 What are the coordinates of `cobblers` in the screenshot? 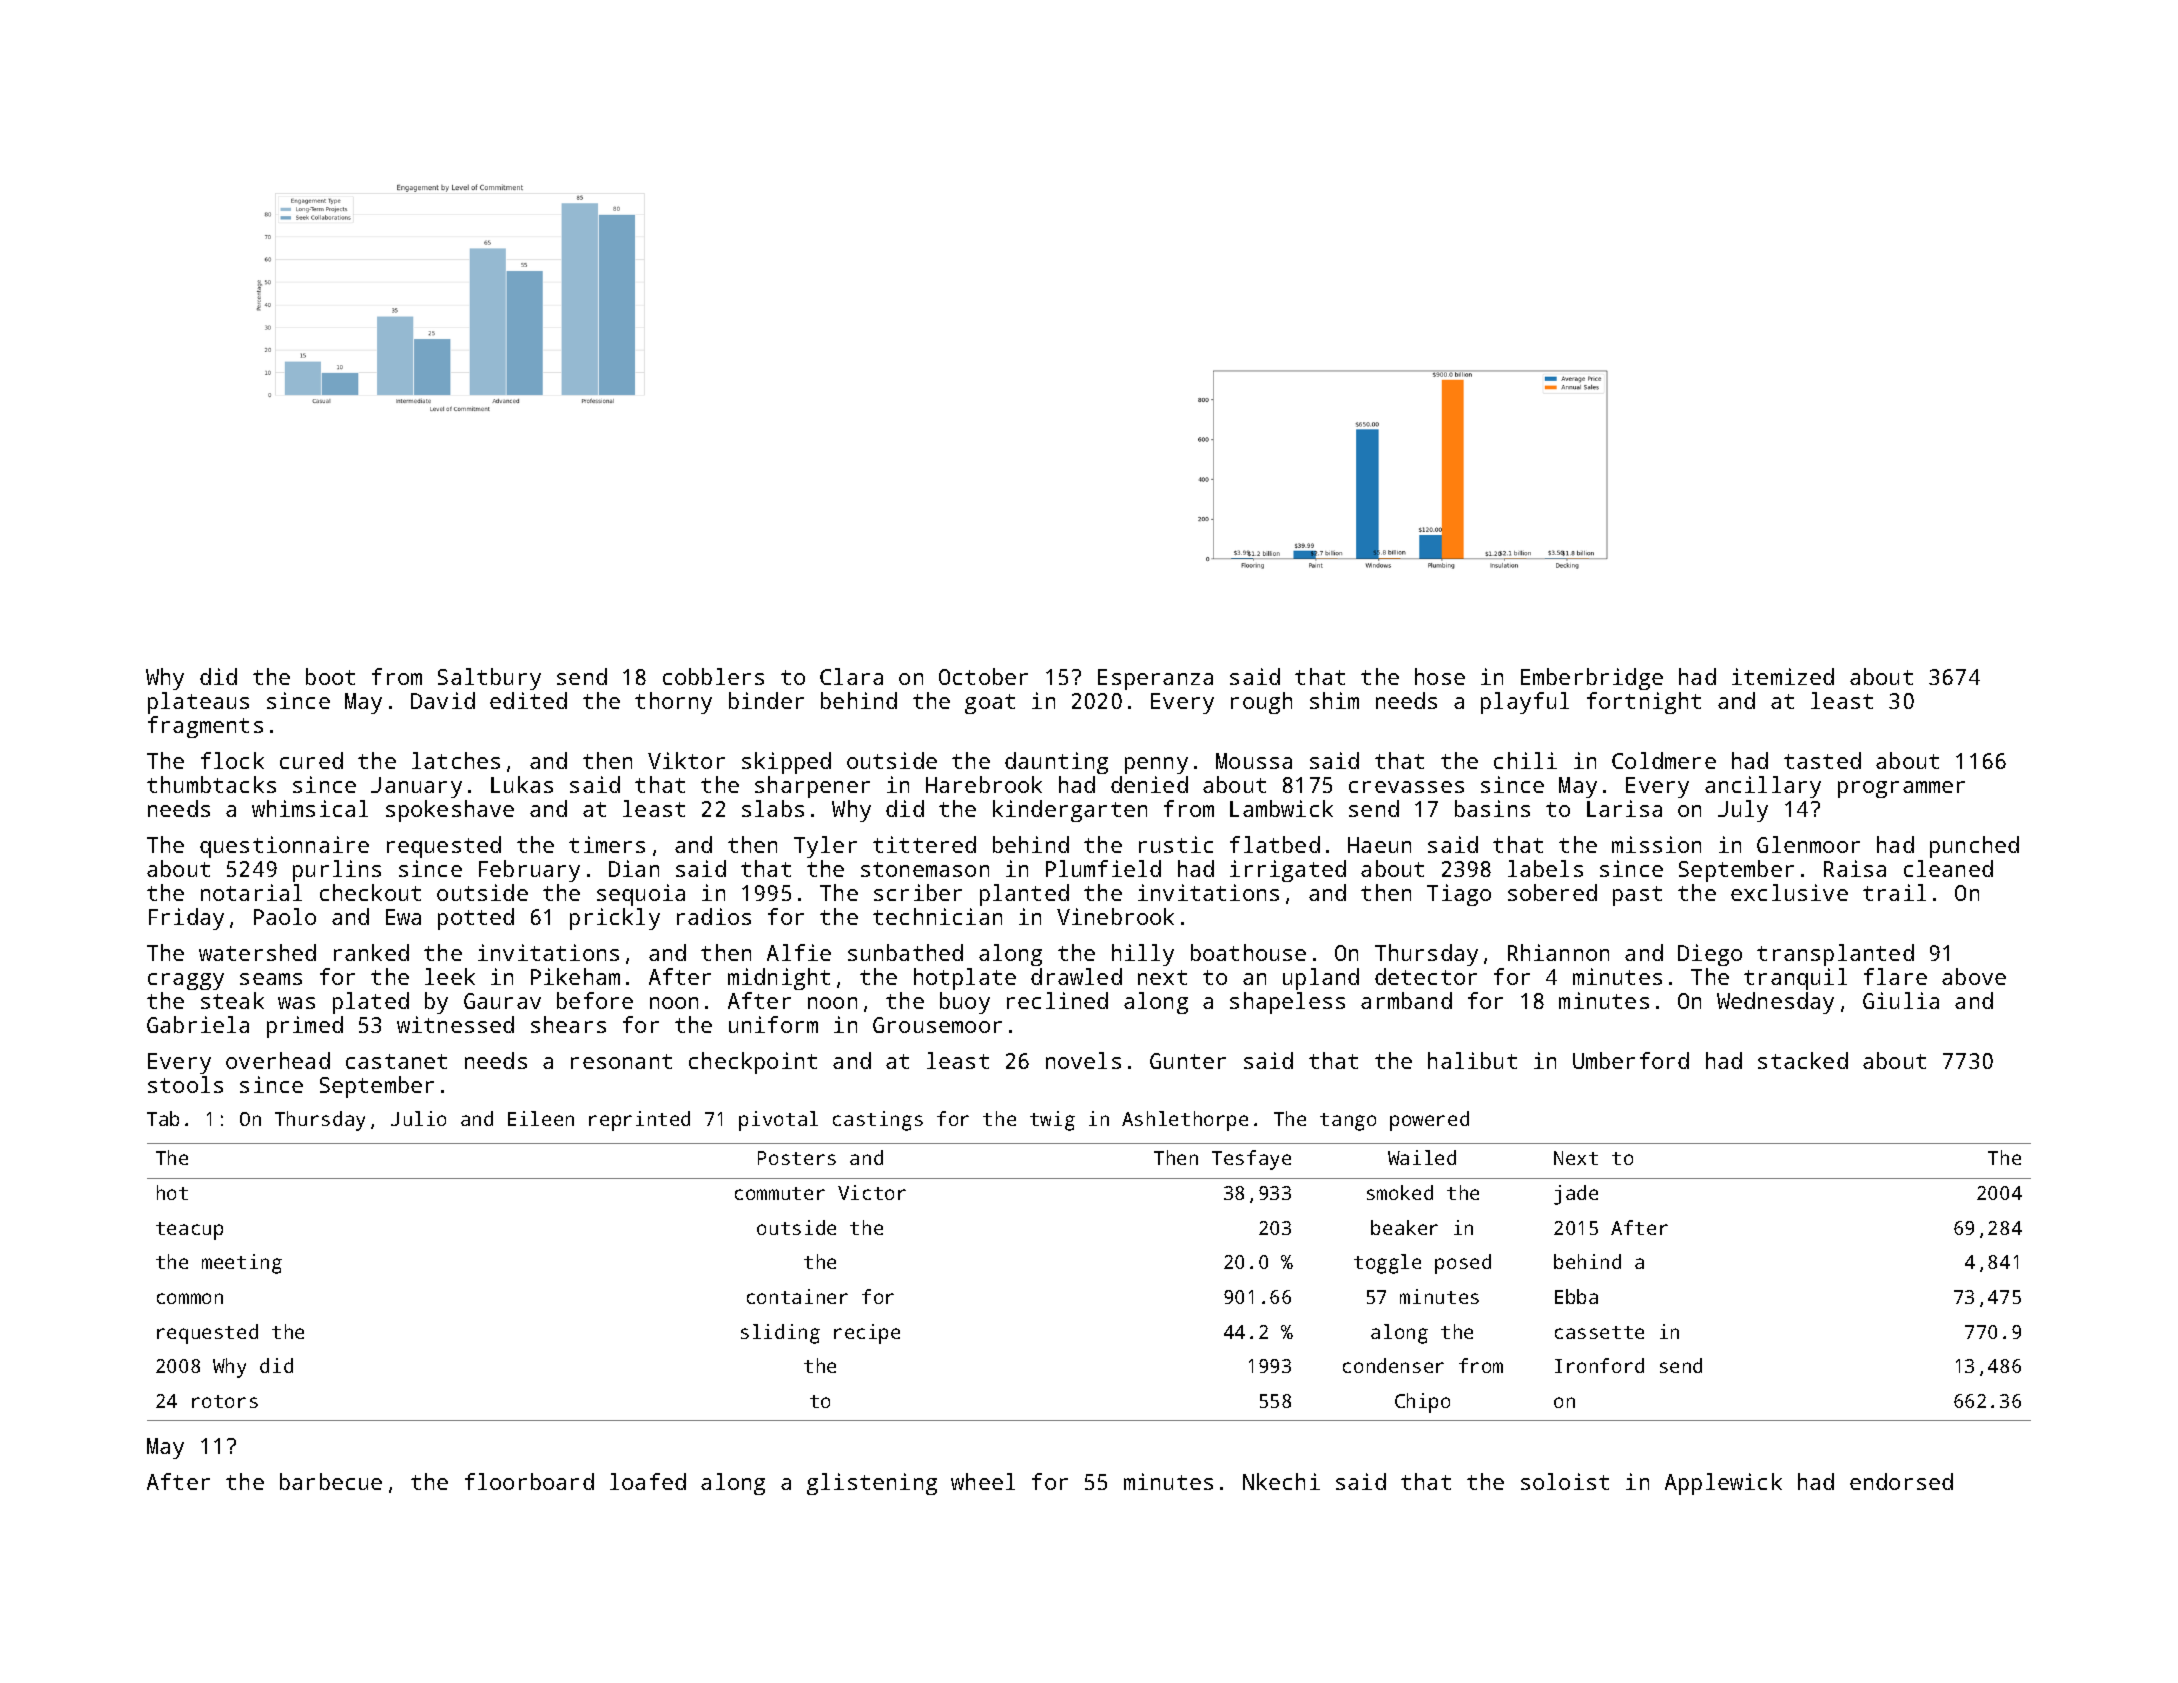 It's located at (713, 676).
